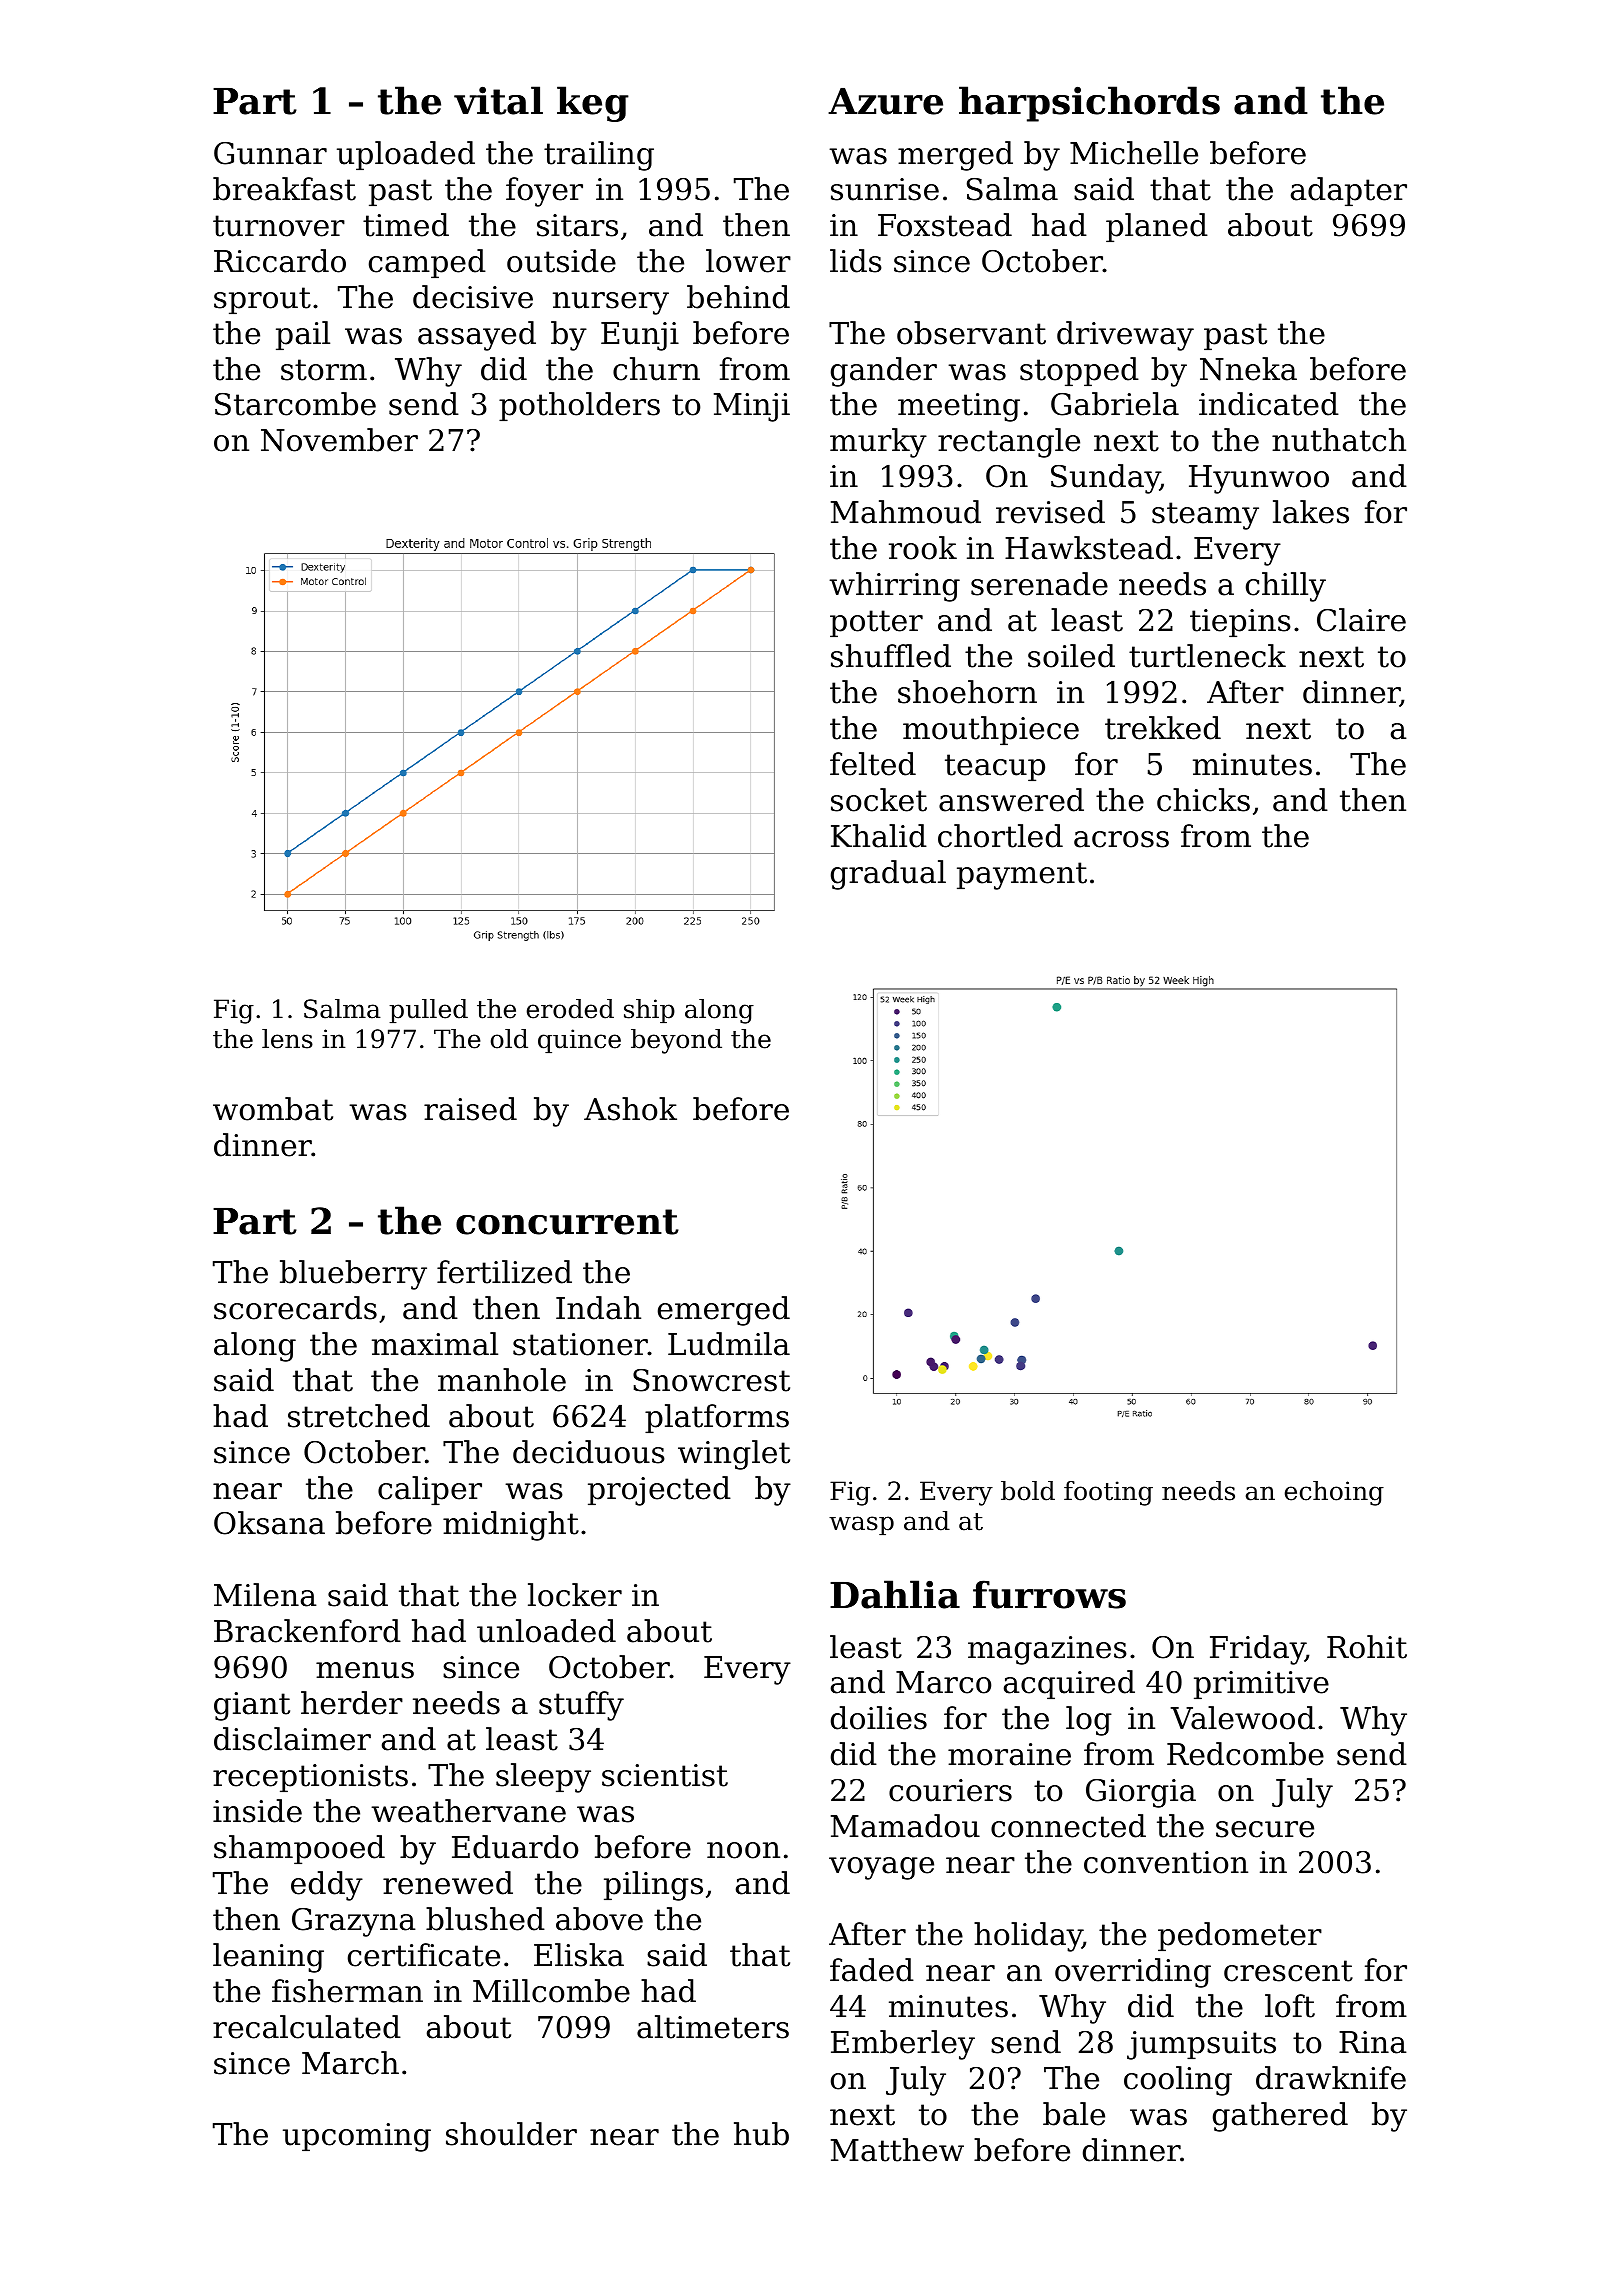 The image size is (1620, 2292). I want to click on platforms, so click(717, 1418).
